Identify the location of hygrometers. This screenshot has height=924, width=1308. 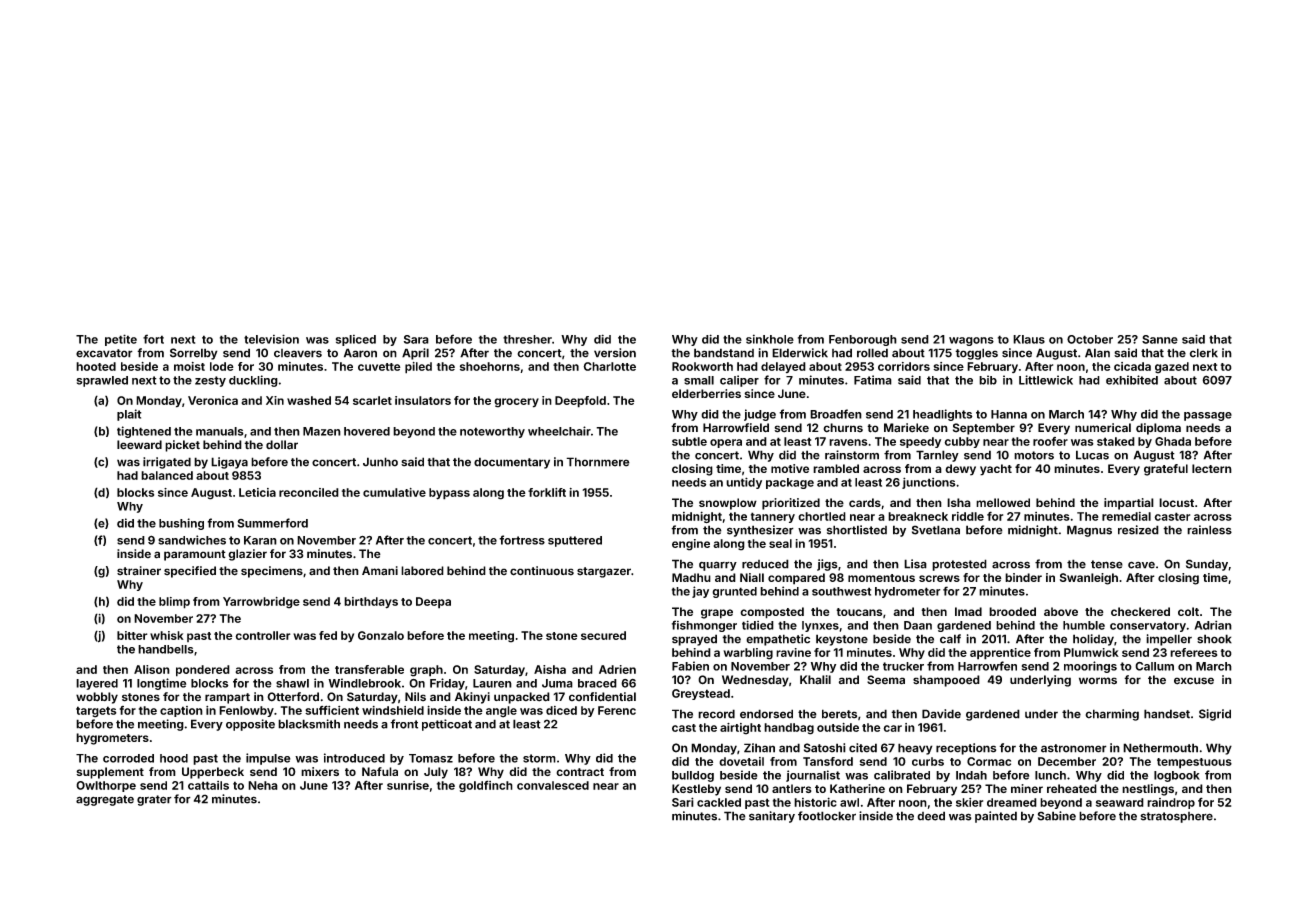
(112, 739).
